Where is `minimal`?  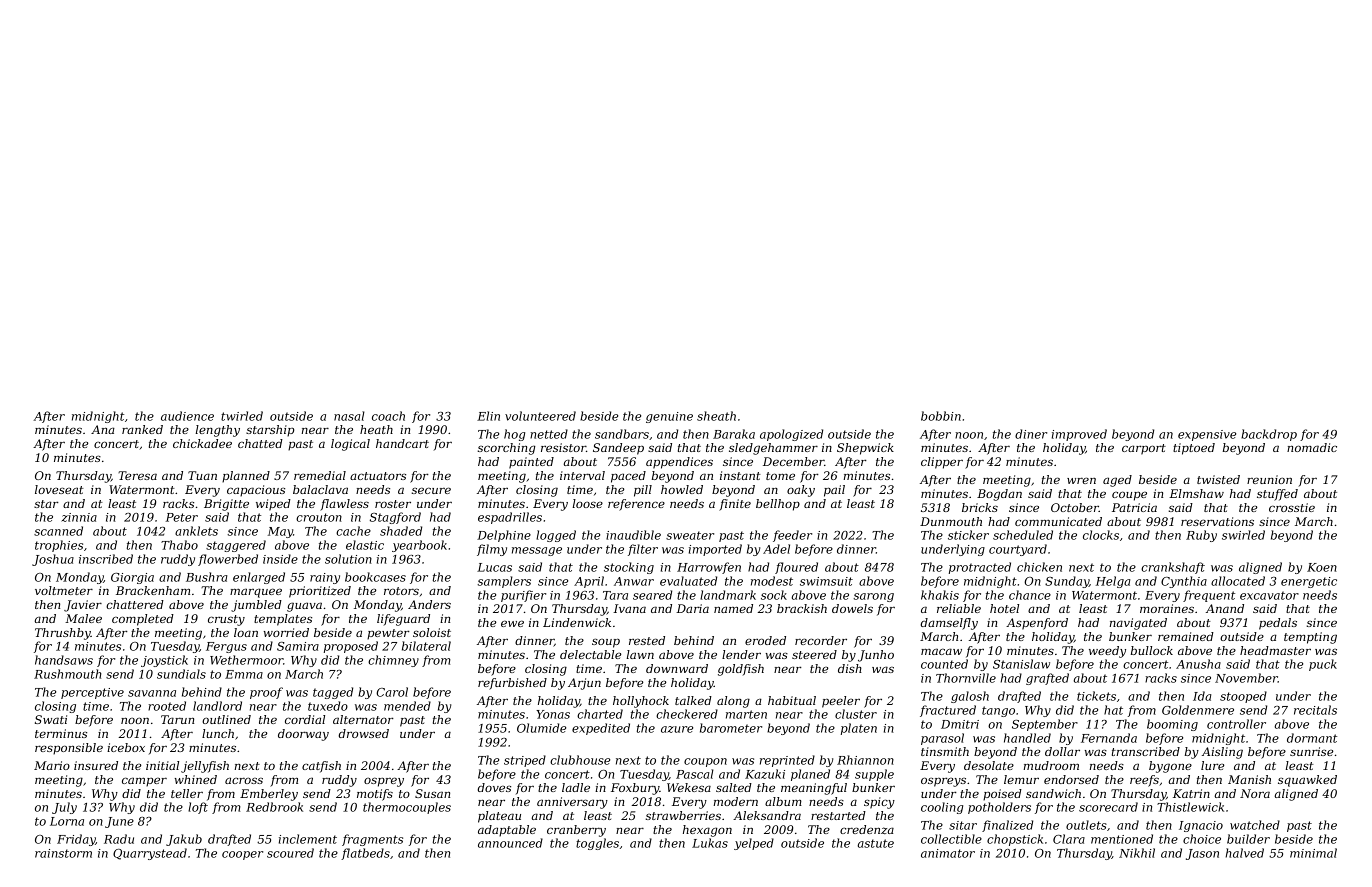 minimal is located at coordinates (1313, 853).
